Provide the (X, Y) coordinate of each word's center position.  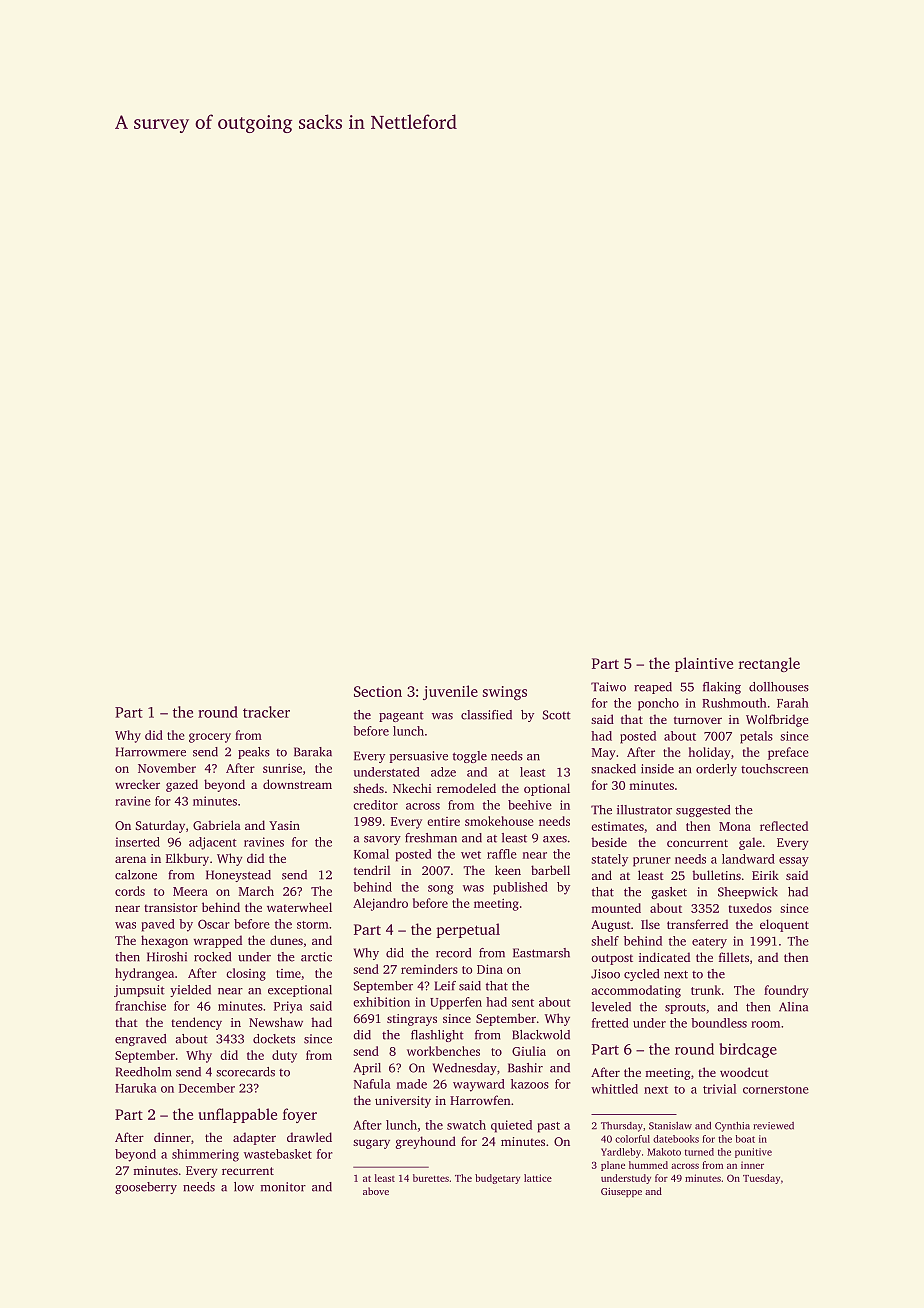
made (411, 1084)
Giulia (529, 1051)
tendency (196, 1023)
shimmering (205, 1155)
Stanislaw (670, 1126)
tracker (266, 712)
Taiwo (608, 687)
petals (756, 737)
